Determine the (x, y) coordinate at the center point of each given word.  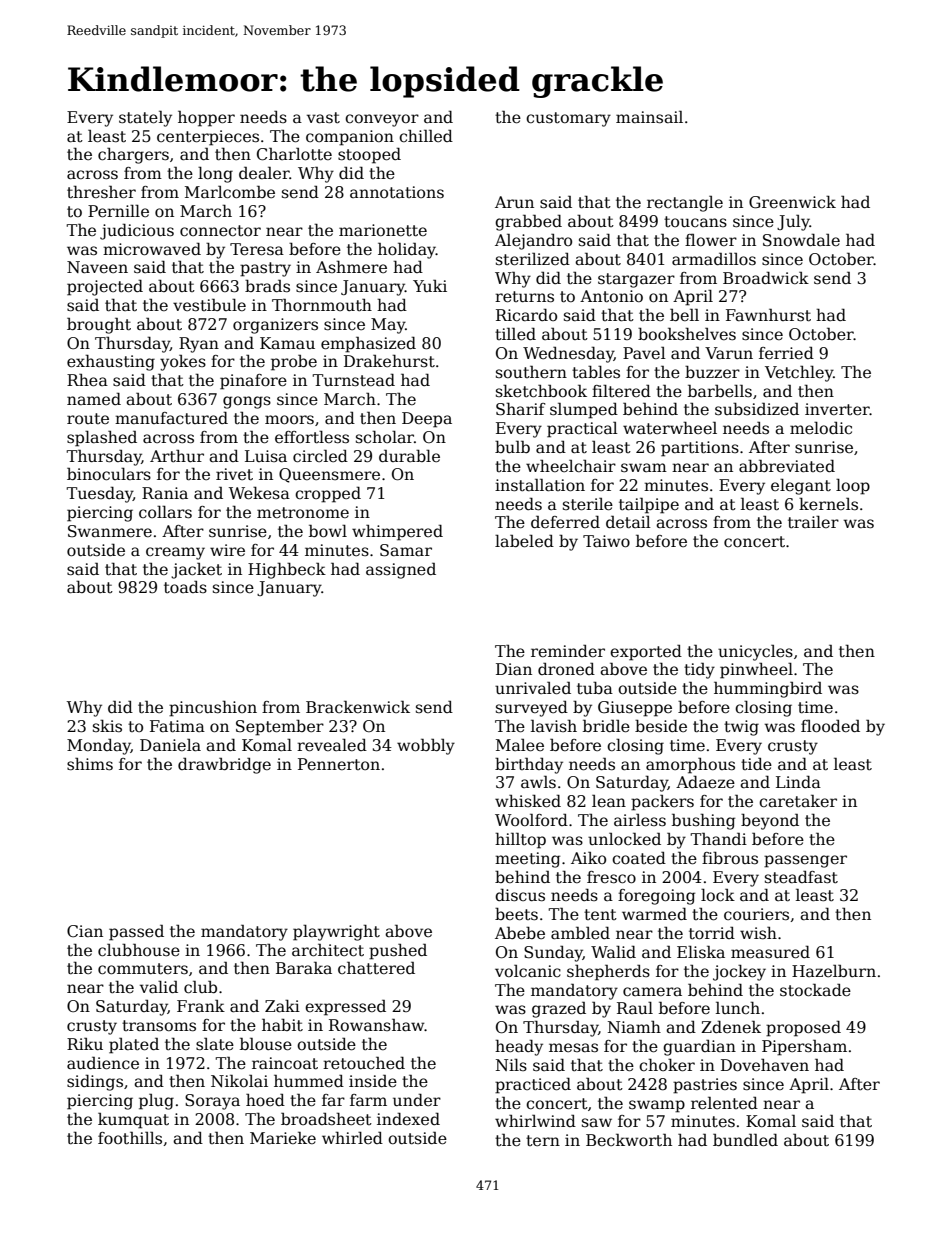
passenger (805, 861)
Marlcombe (230, 192)
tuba (595, 688)
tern (543, 1140)
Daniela (170, 745)
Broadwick (766, 278)
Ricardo (526, 315)
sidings (95, 1083)
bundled (745, 1140)
